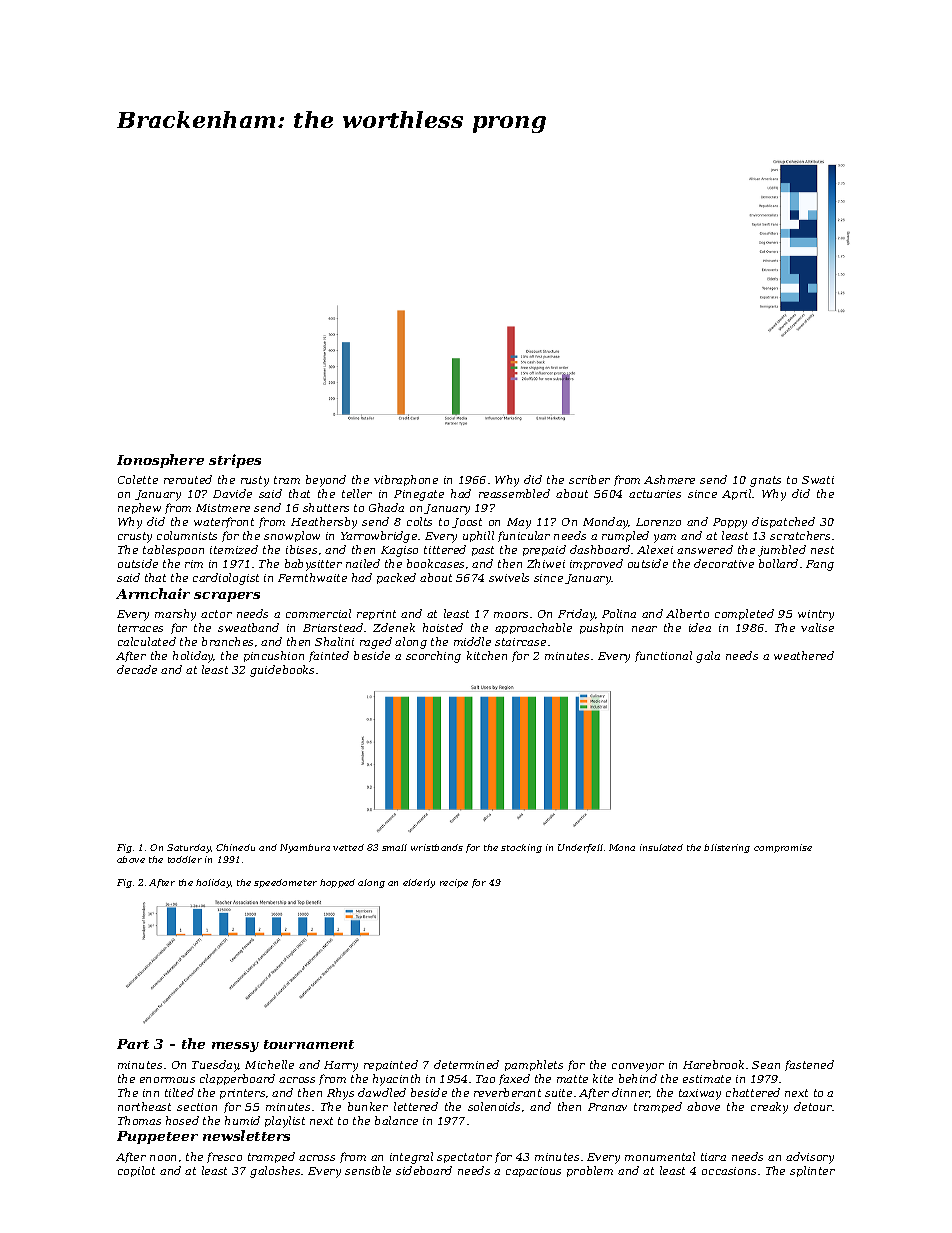  I want to click on Zhiwei, so click(546, 563).
